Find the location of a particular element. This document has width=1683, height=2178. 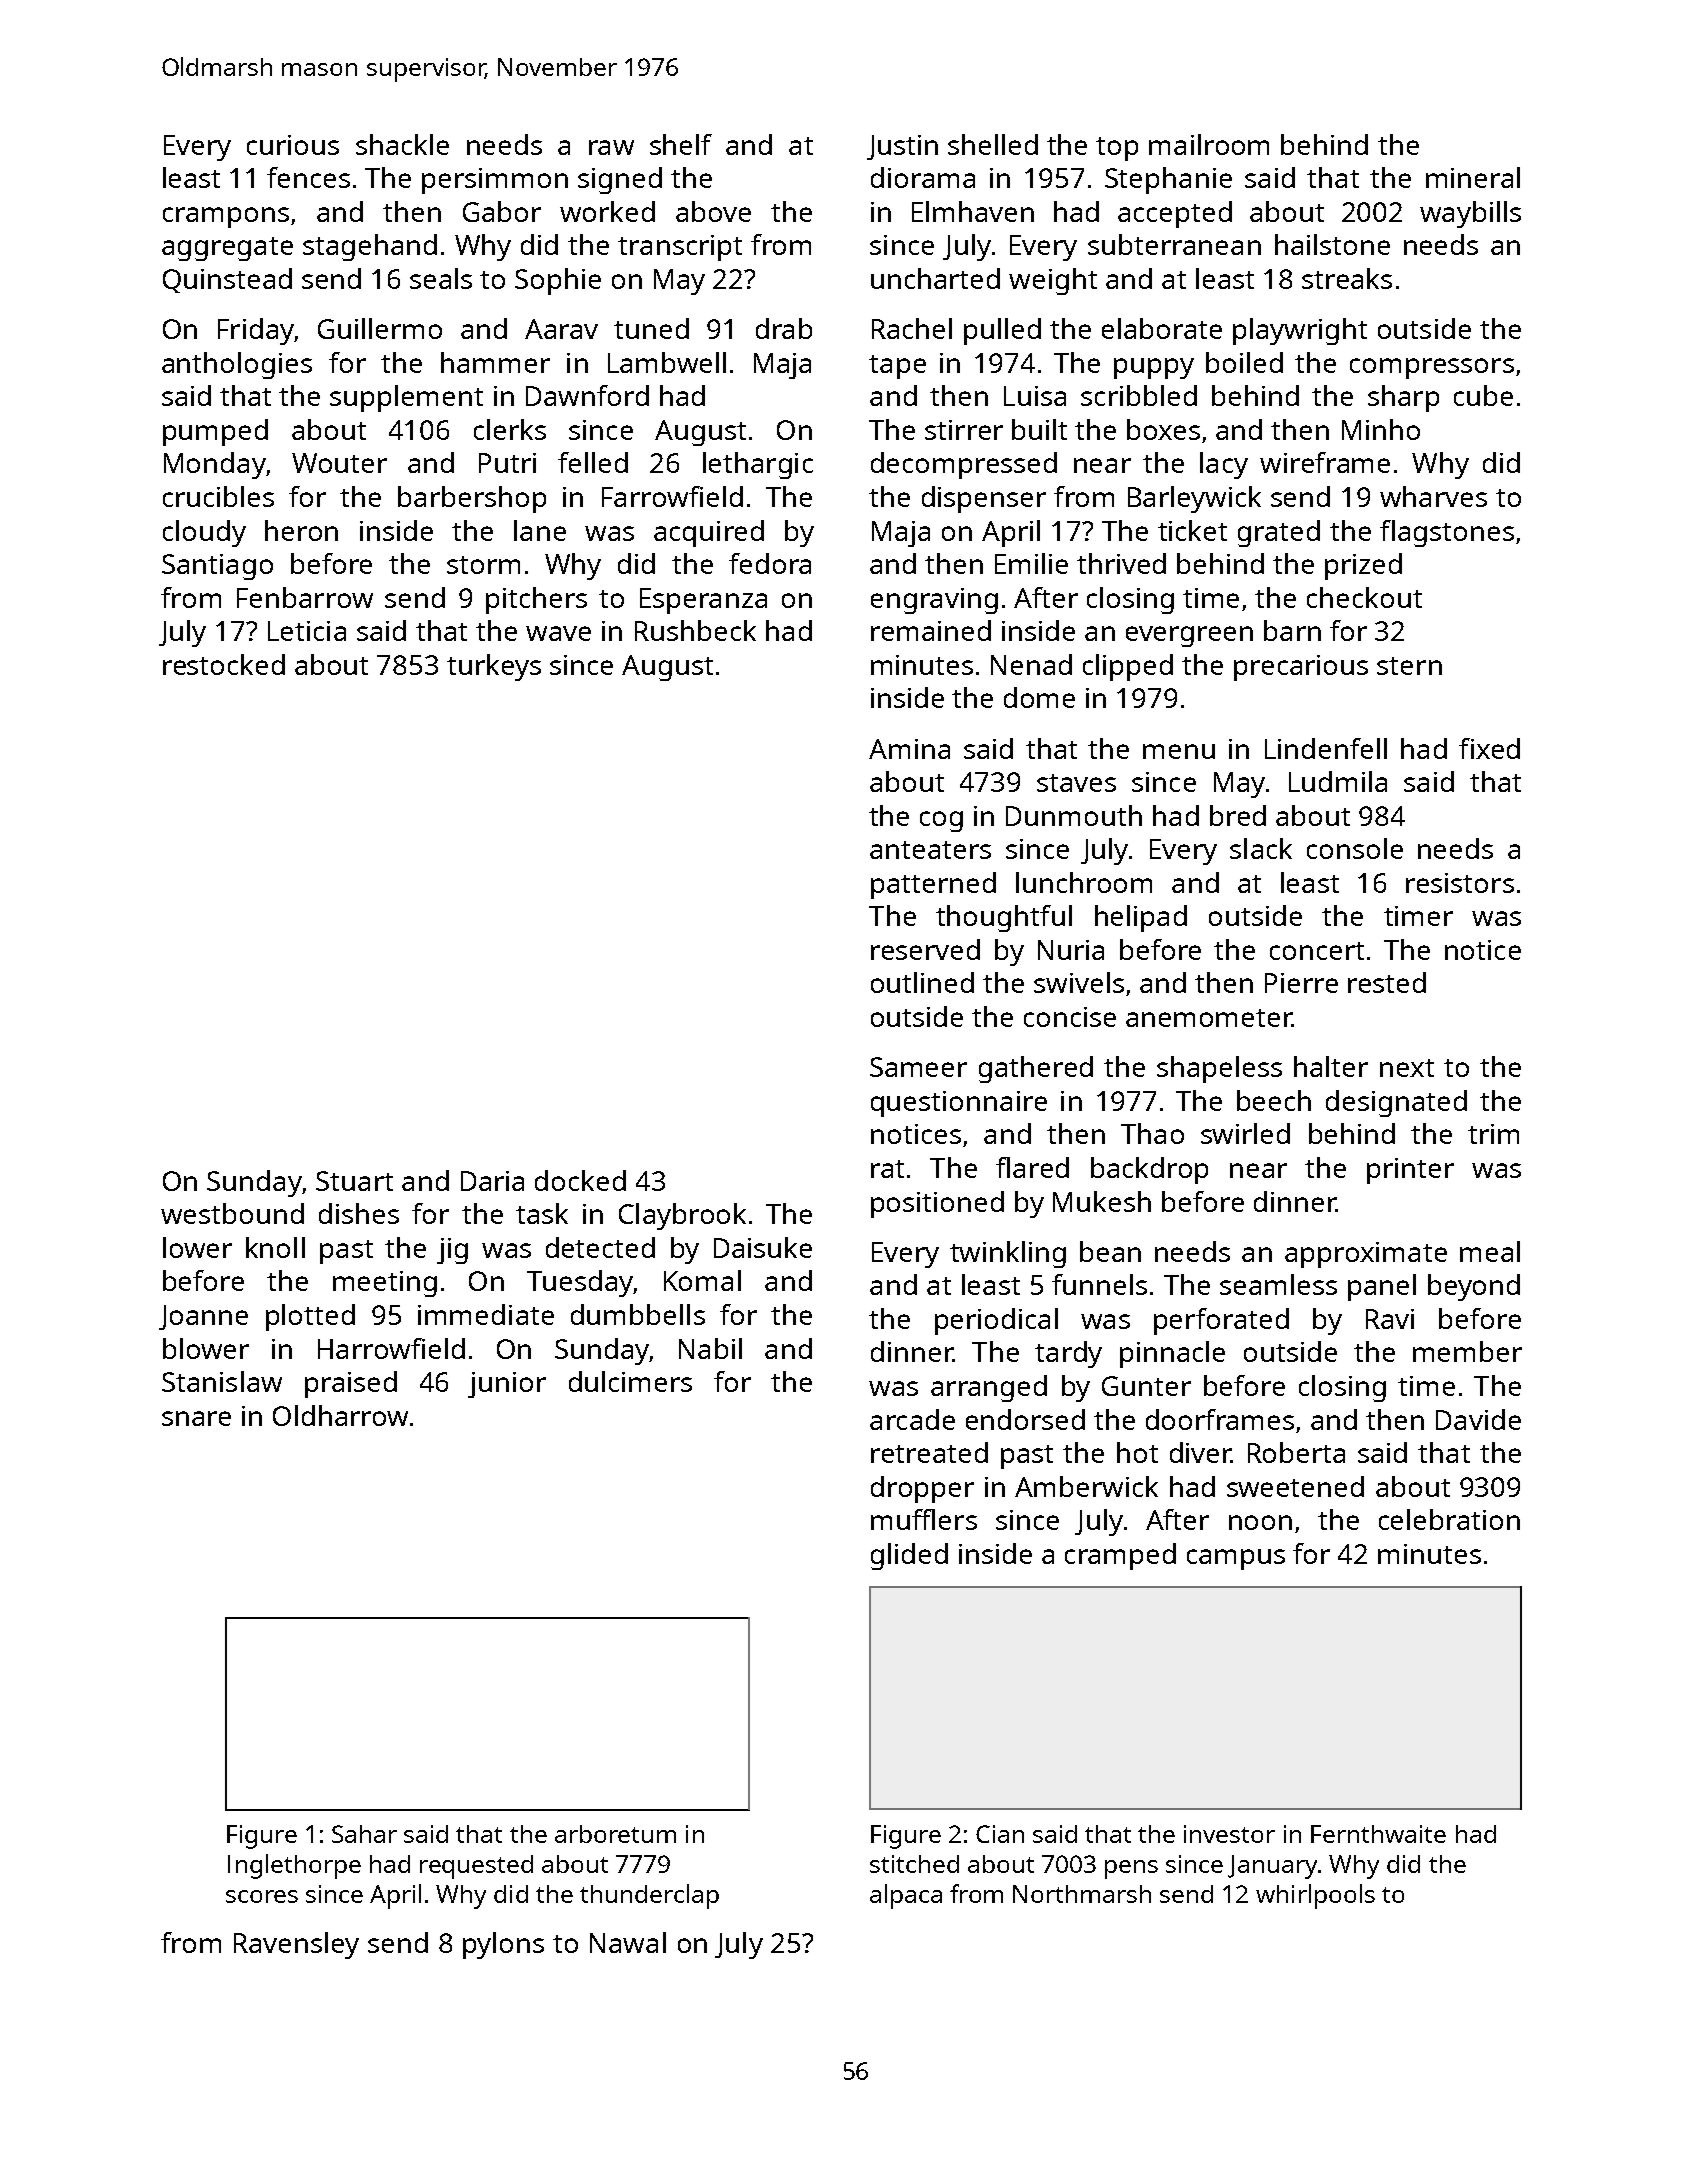

shelf is located at coordinates (681, 144).
